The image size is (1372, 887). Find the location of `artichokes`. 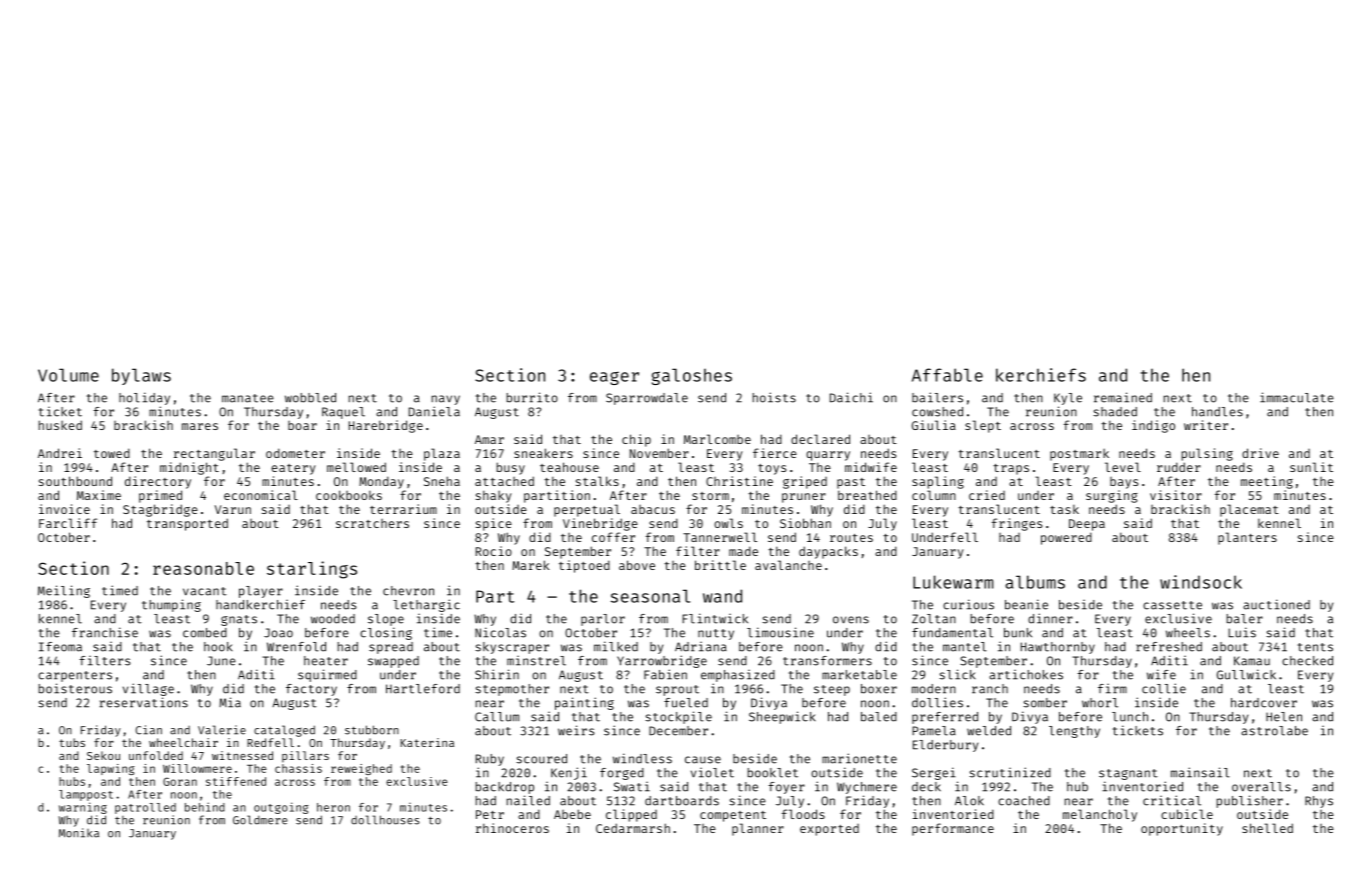

artichokes is located at coordinates (1026, 675).
